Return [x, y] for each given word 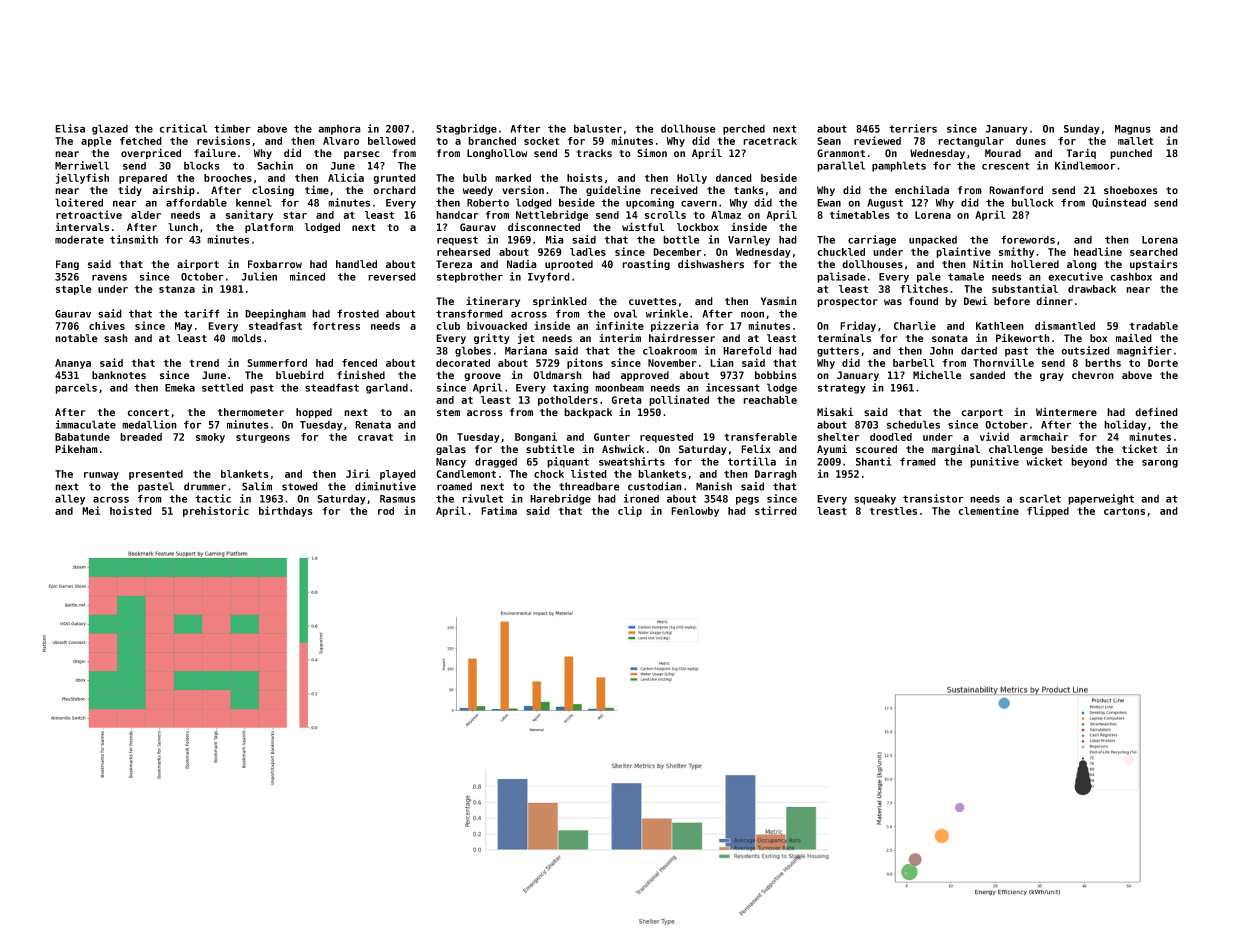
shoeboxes [1131, 190]
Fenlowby [695, 512]
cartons [1124, 511]
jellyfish [82, 178]
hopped [314, 413]
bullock [1033, 202]
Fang [67, 265]
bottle [681, 239]
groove [482, 377]
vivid [994, 436]
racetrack [770, 141]
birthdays [286, 511]
